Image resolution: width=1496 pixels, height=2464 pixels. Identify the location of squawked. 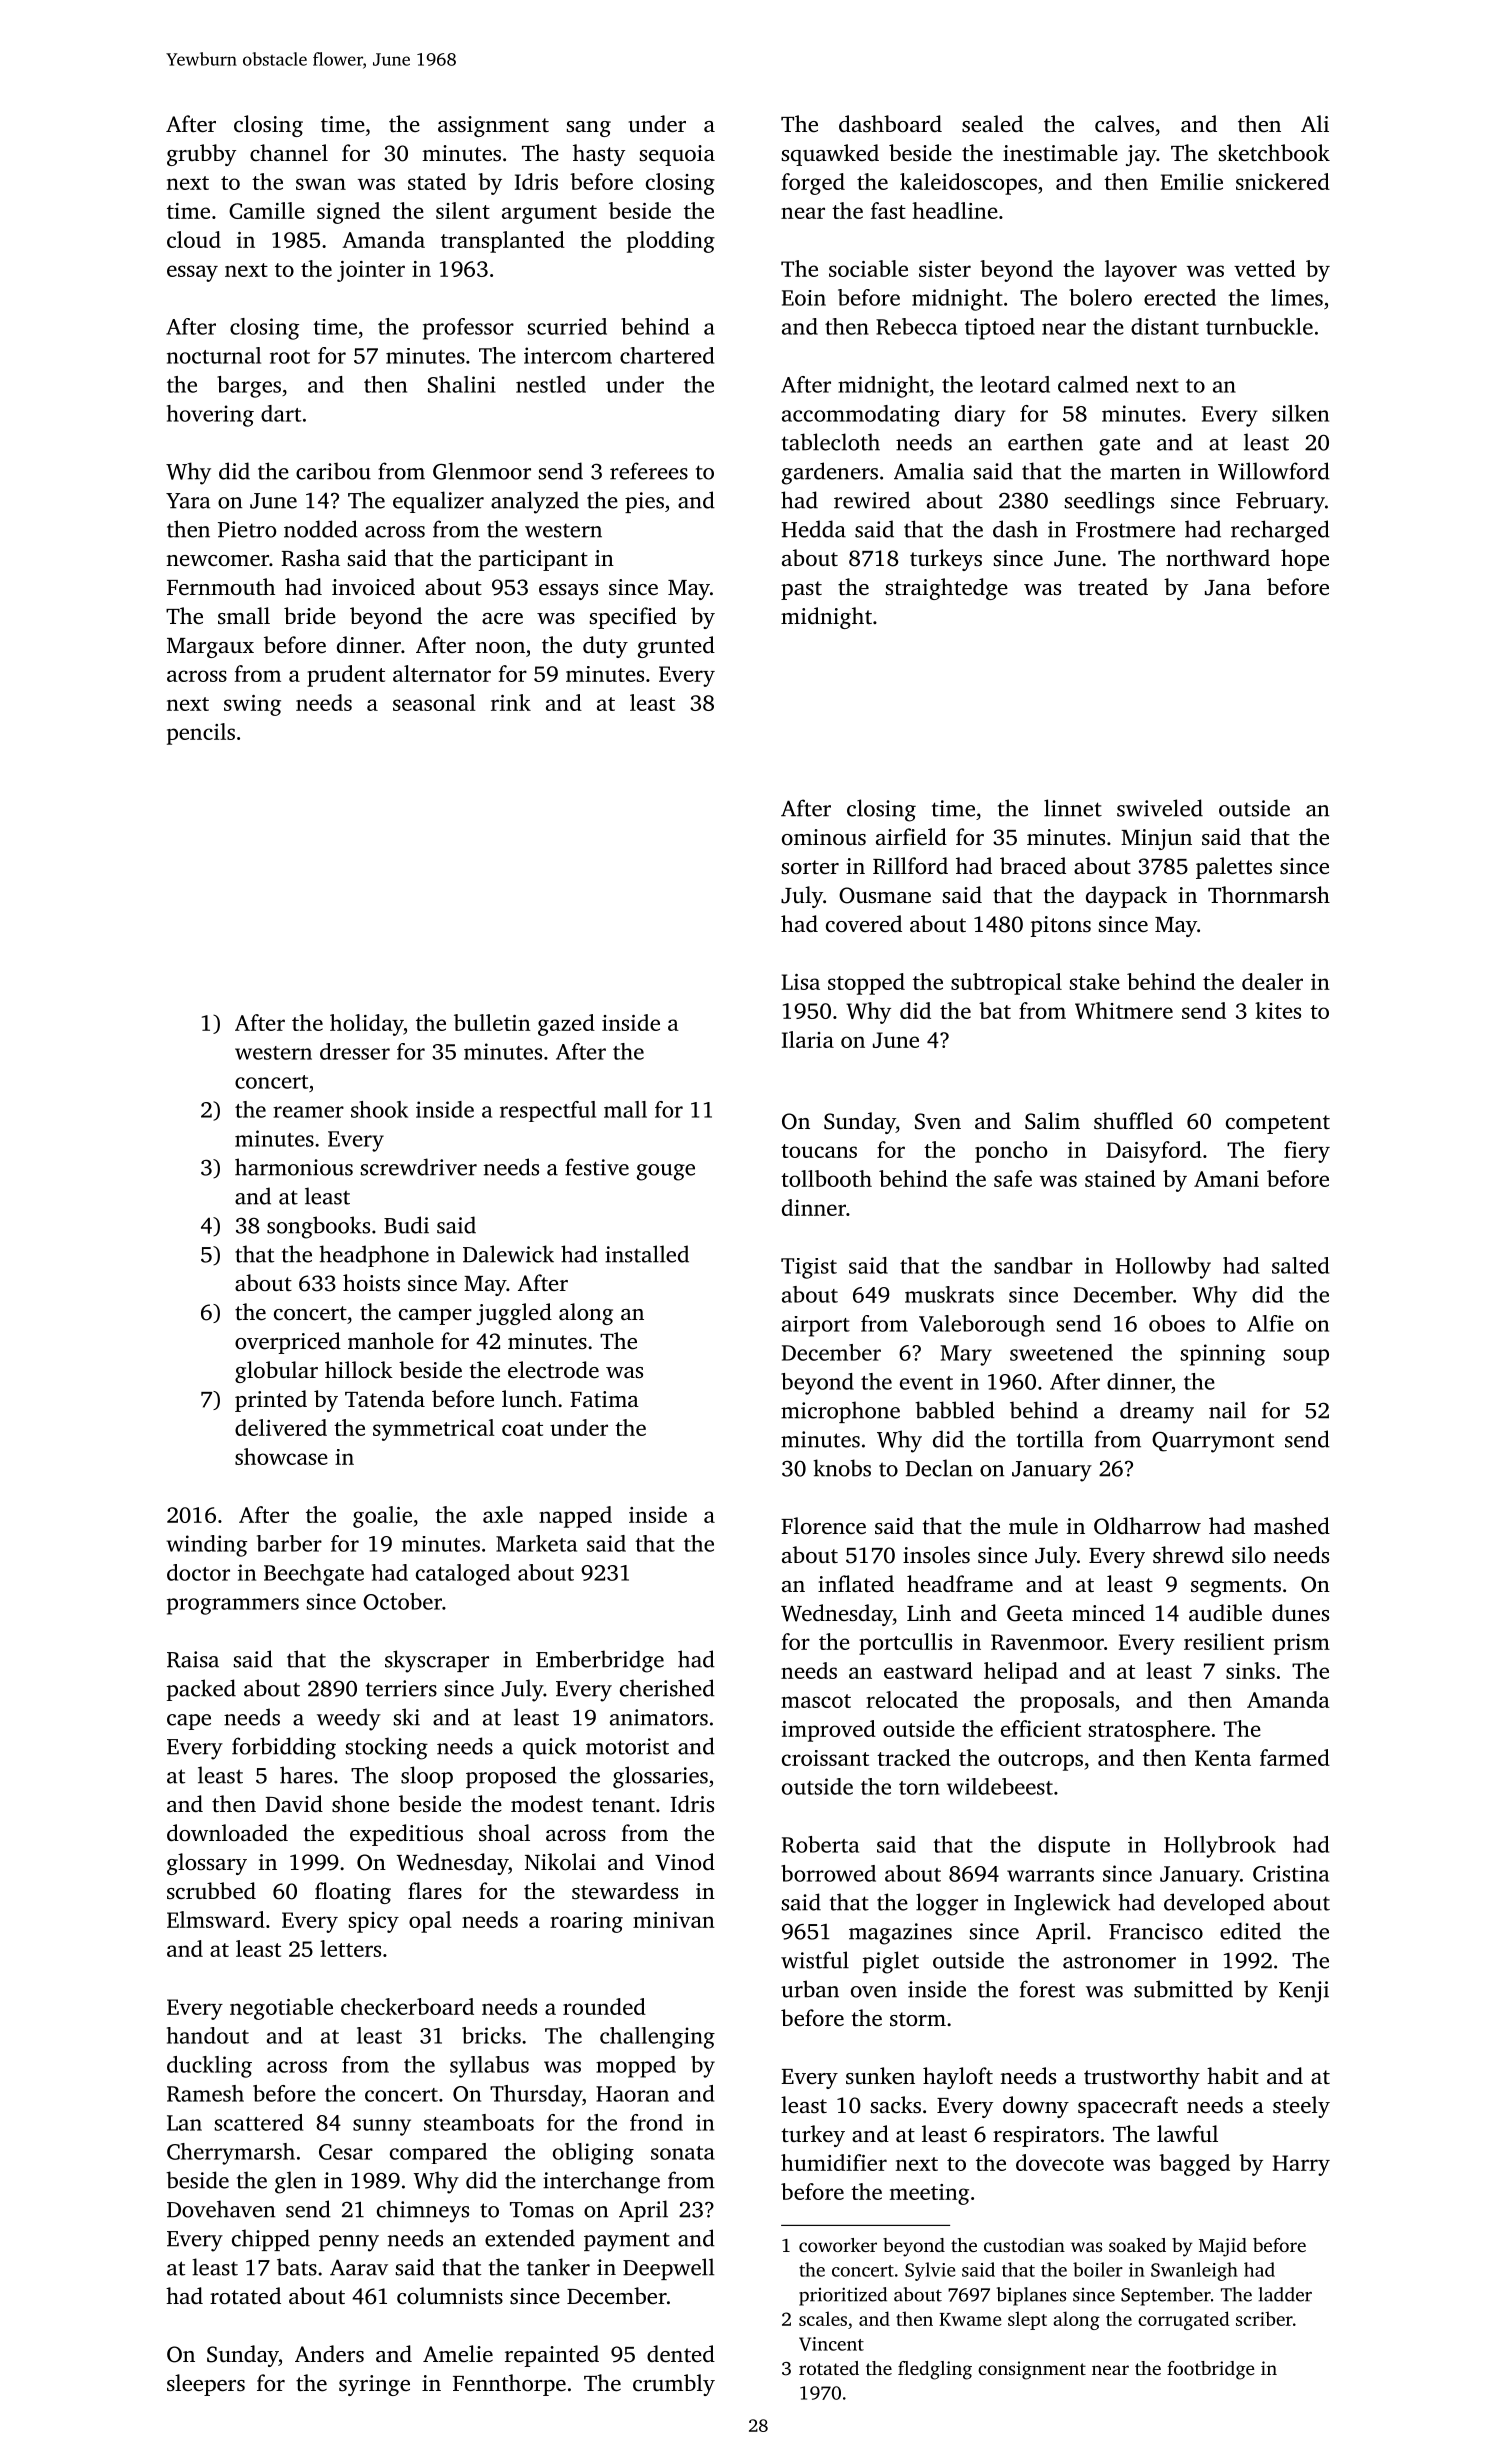
(830, 155).
